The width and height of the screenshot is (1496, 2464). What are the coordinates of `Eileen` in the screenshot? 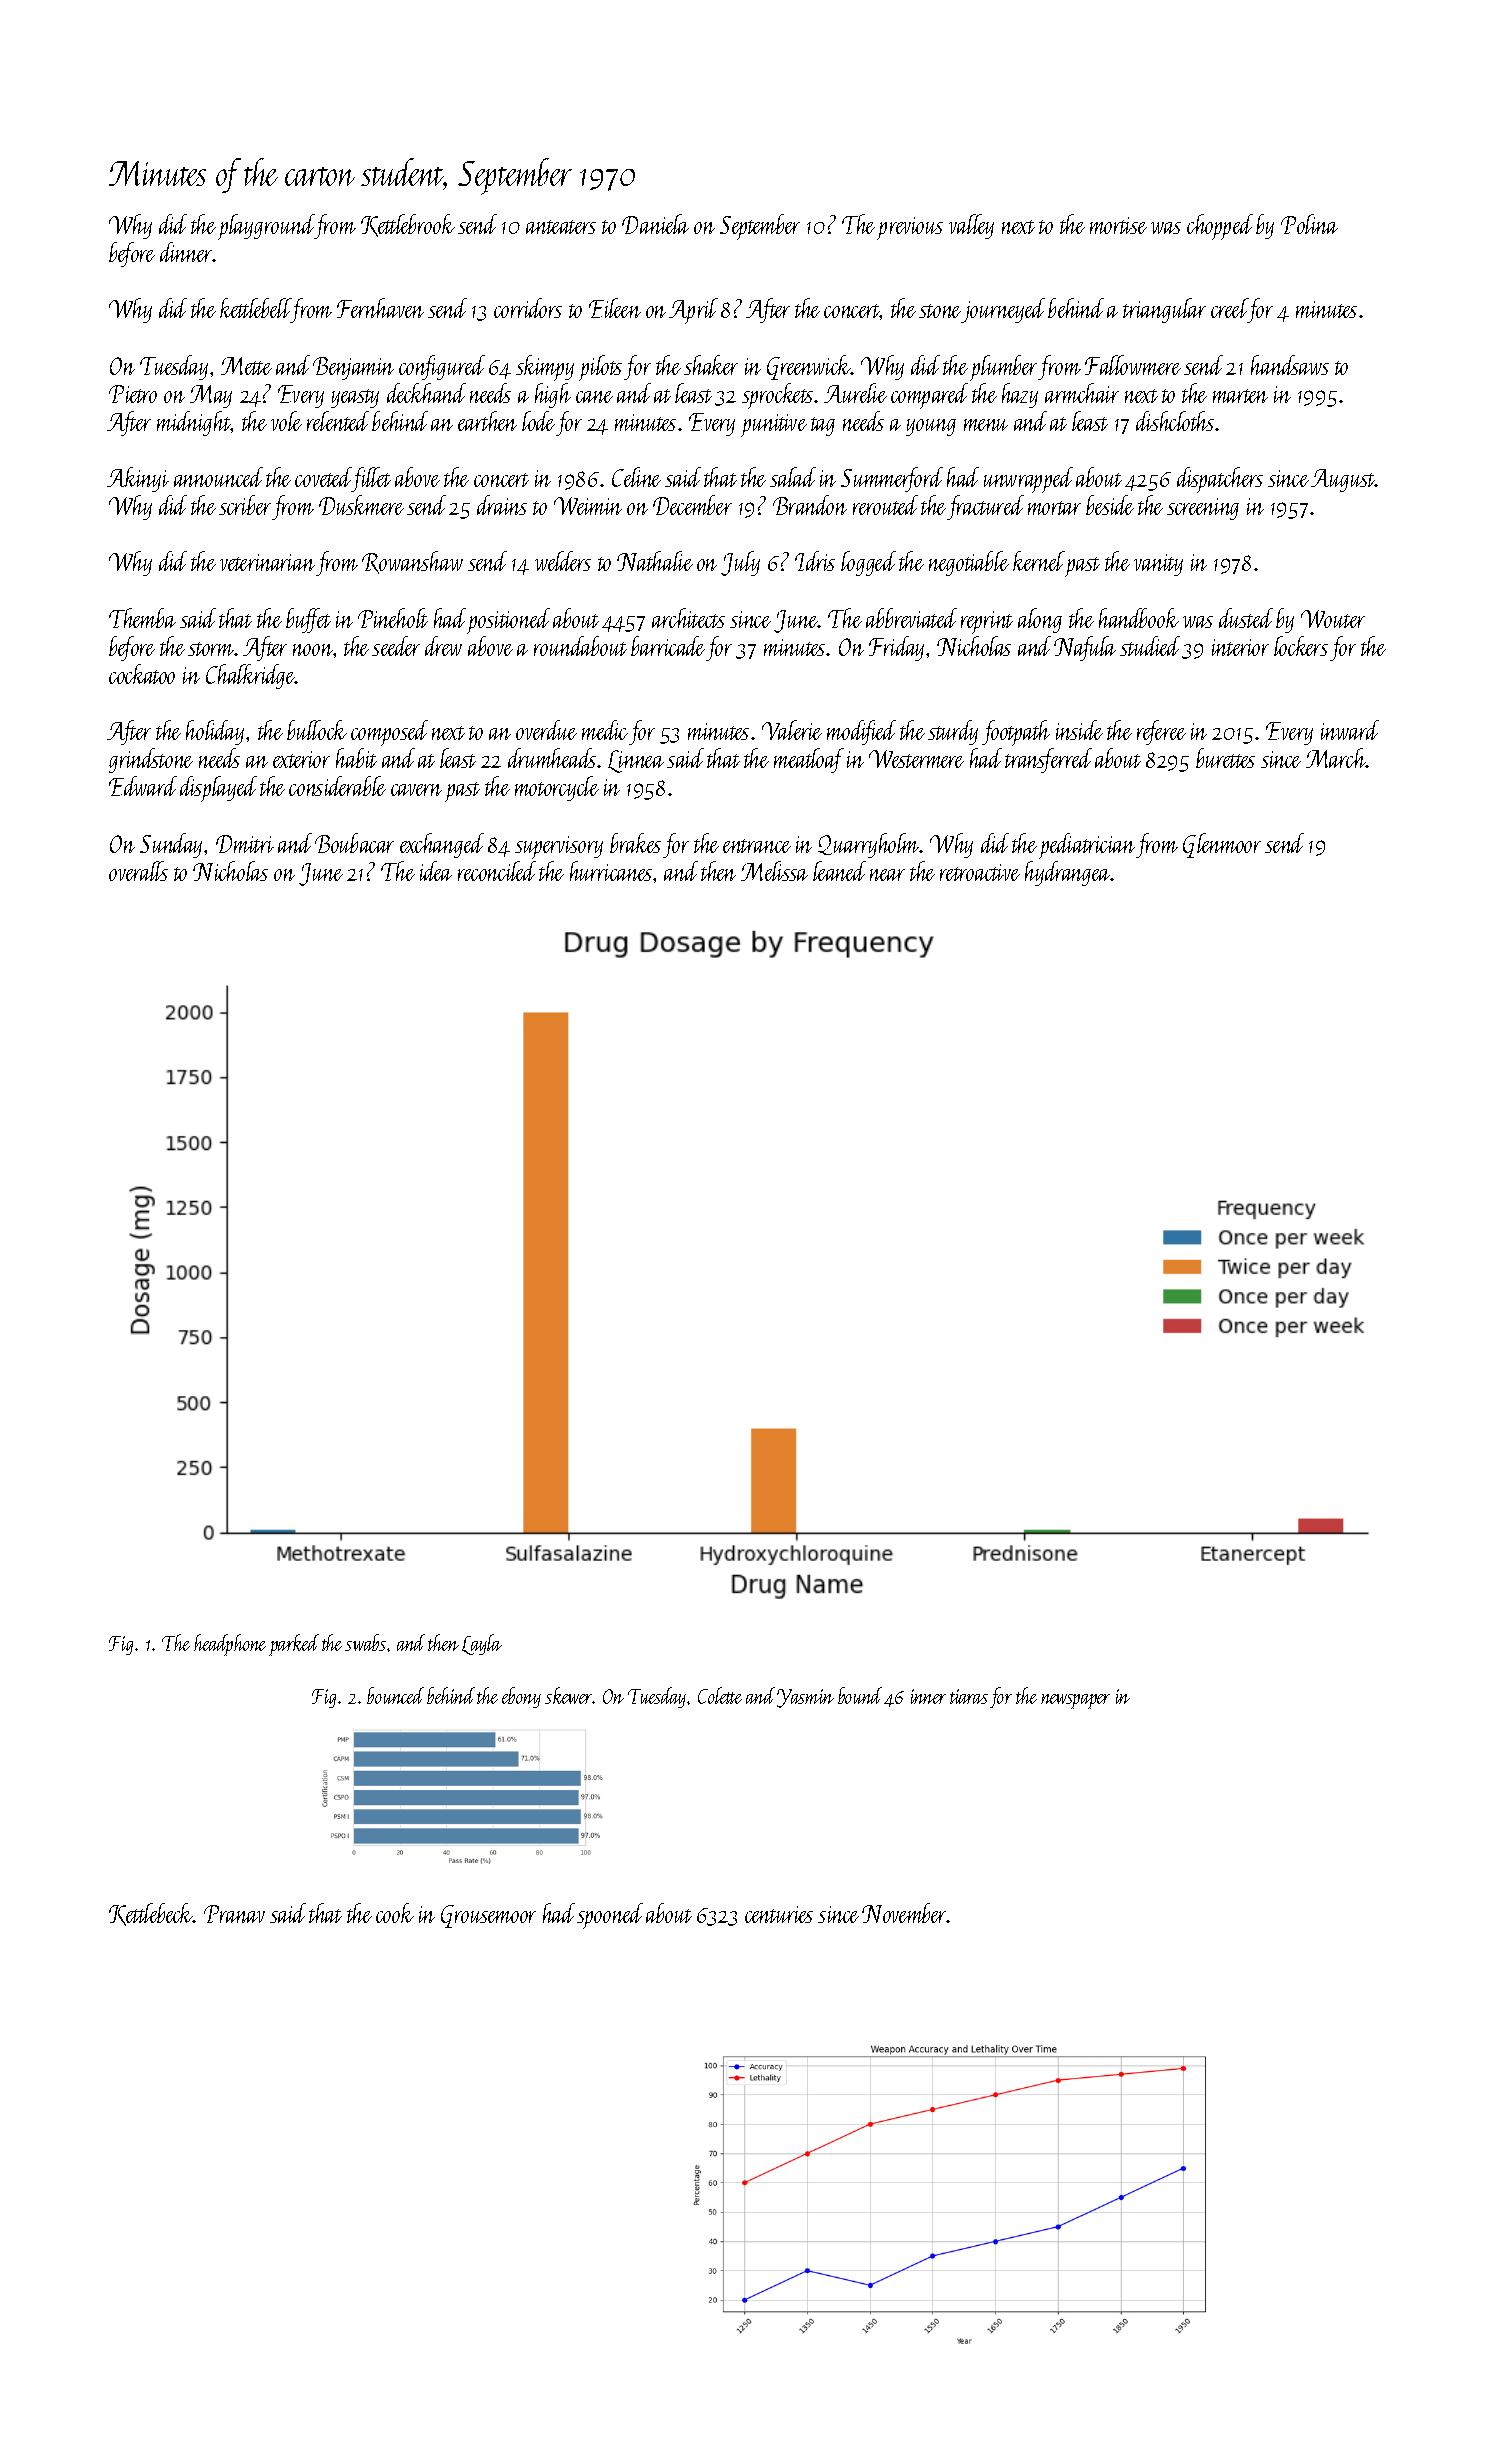 It's located at (615, 308).
